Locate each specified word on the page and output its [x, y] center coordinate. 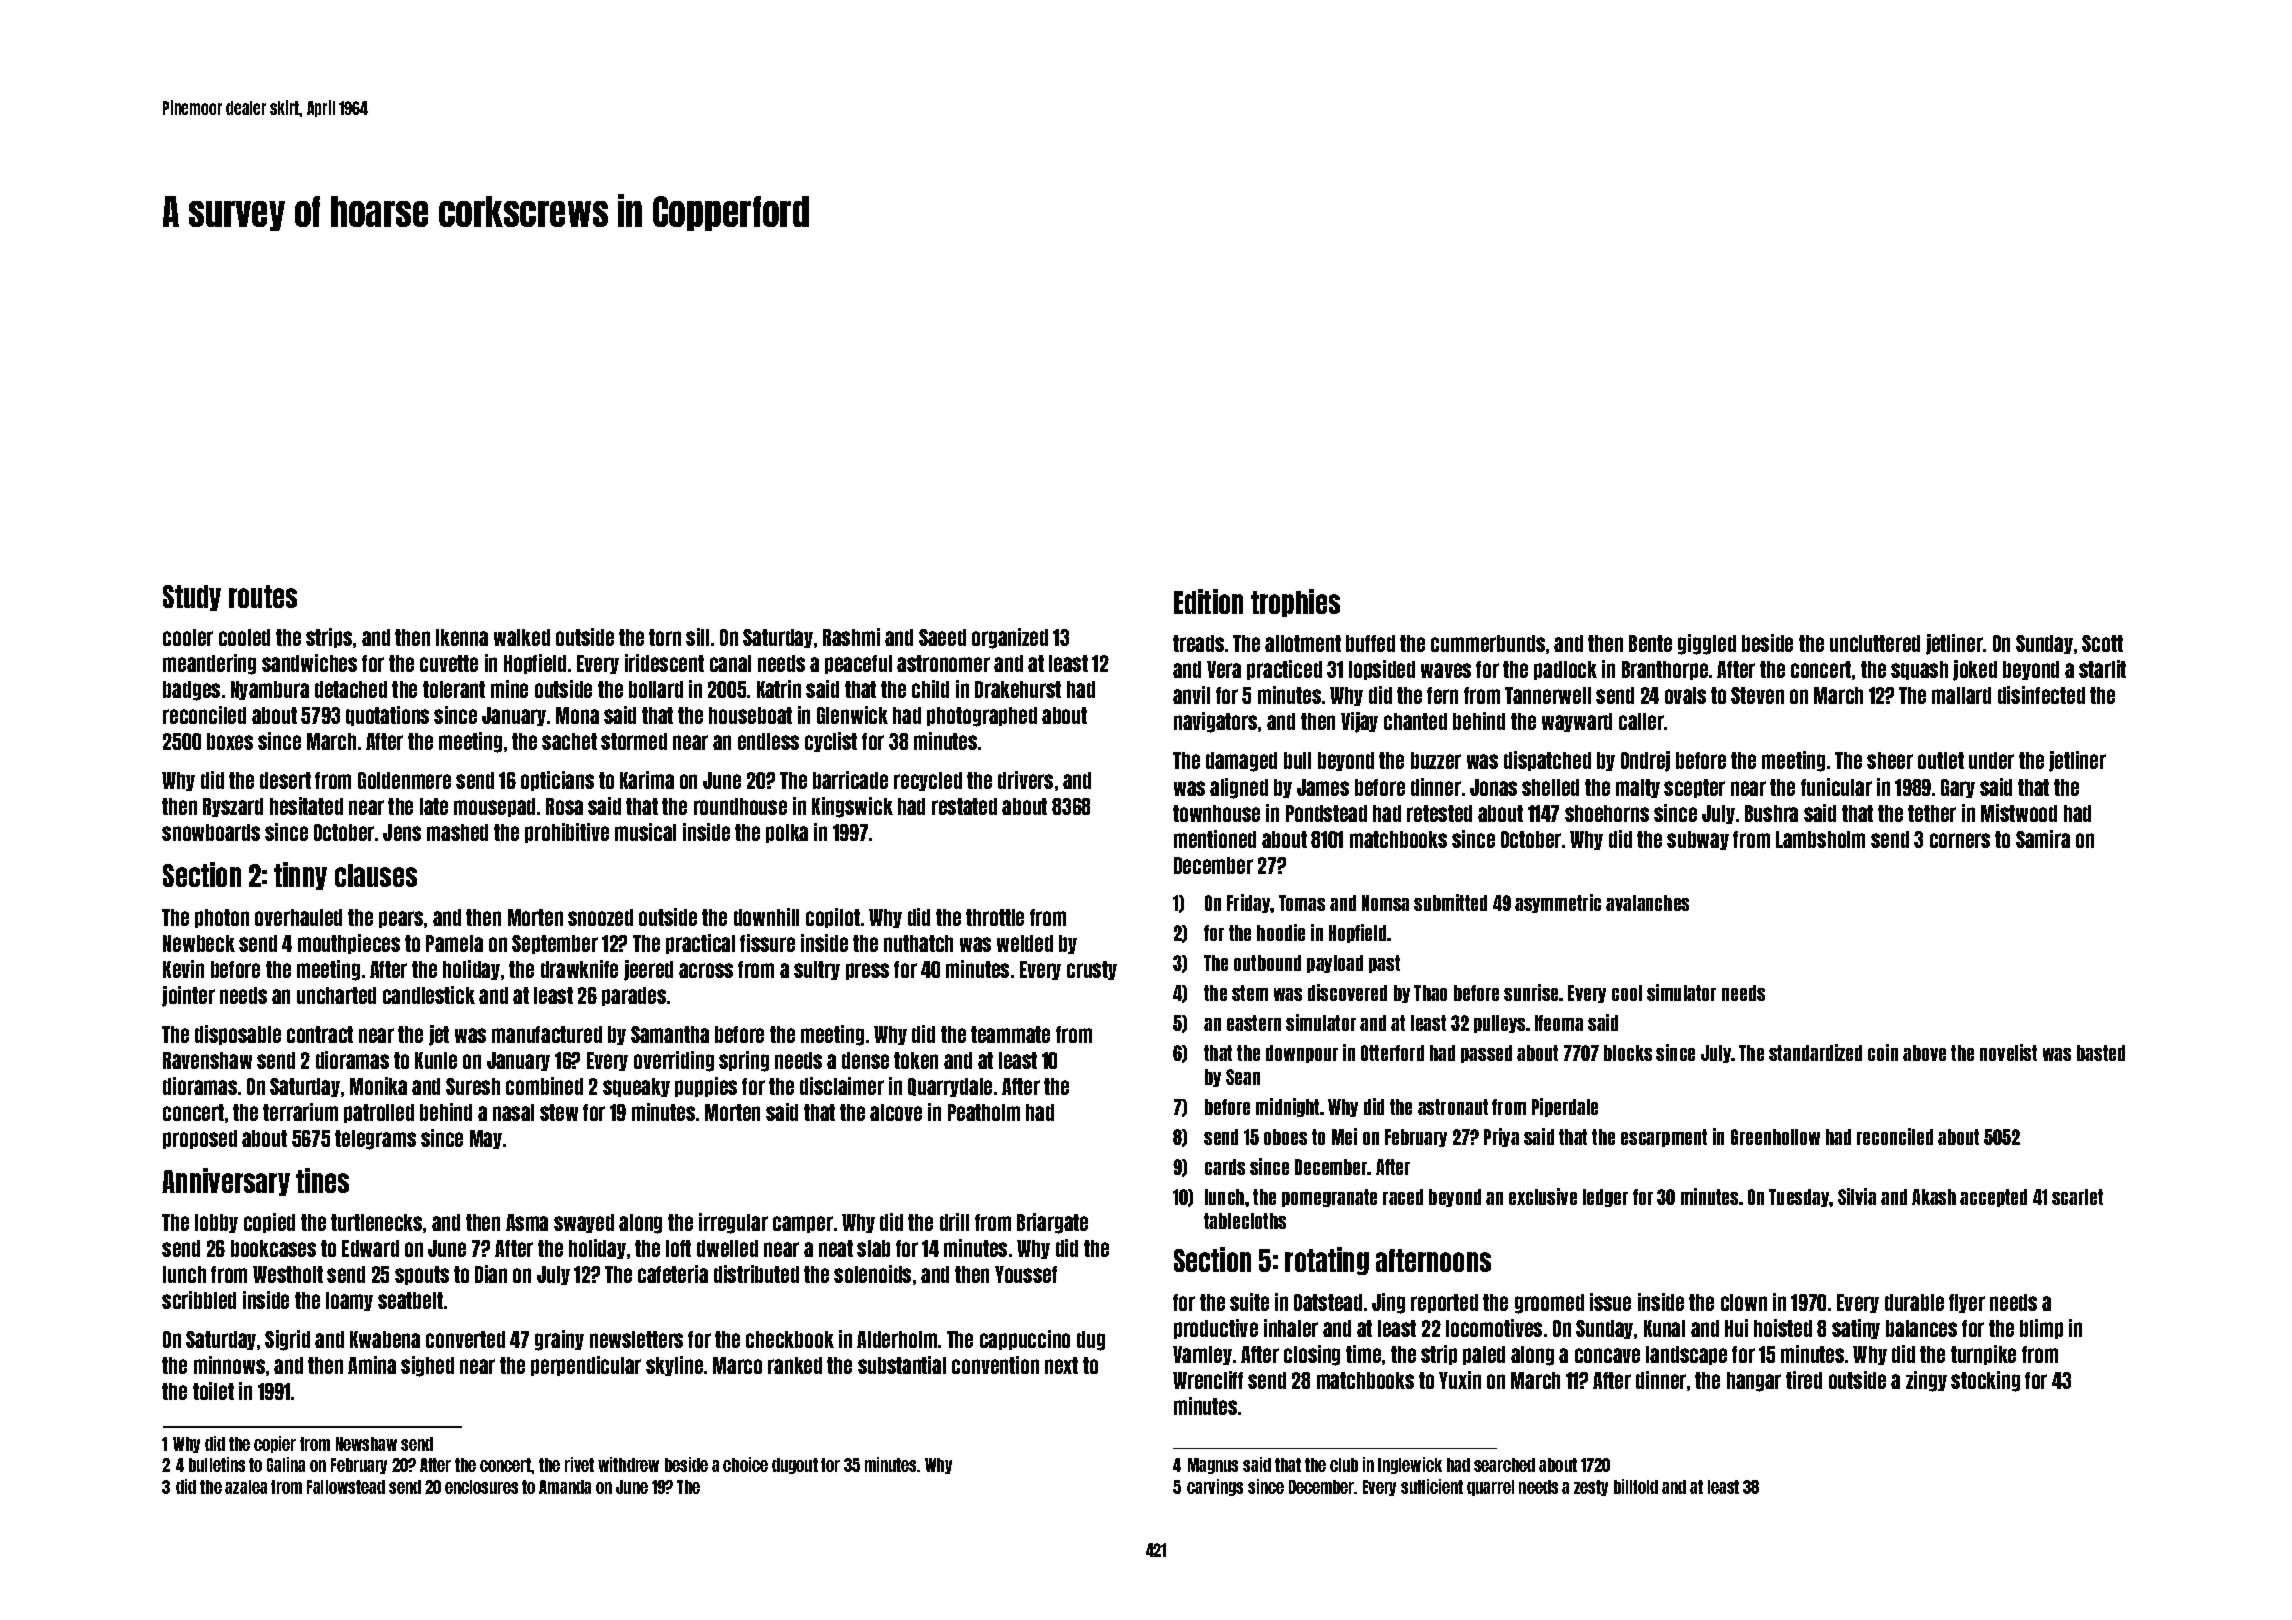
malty [1638, 788]
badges [191, 691]
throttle [995, 917]
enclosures [481, 1487]
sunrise [1532, 992]
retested [1439, 813]
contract [320, 1034]
